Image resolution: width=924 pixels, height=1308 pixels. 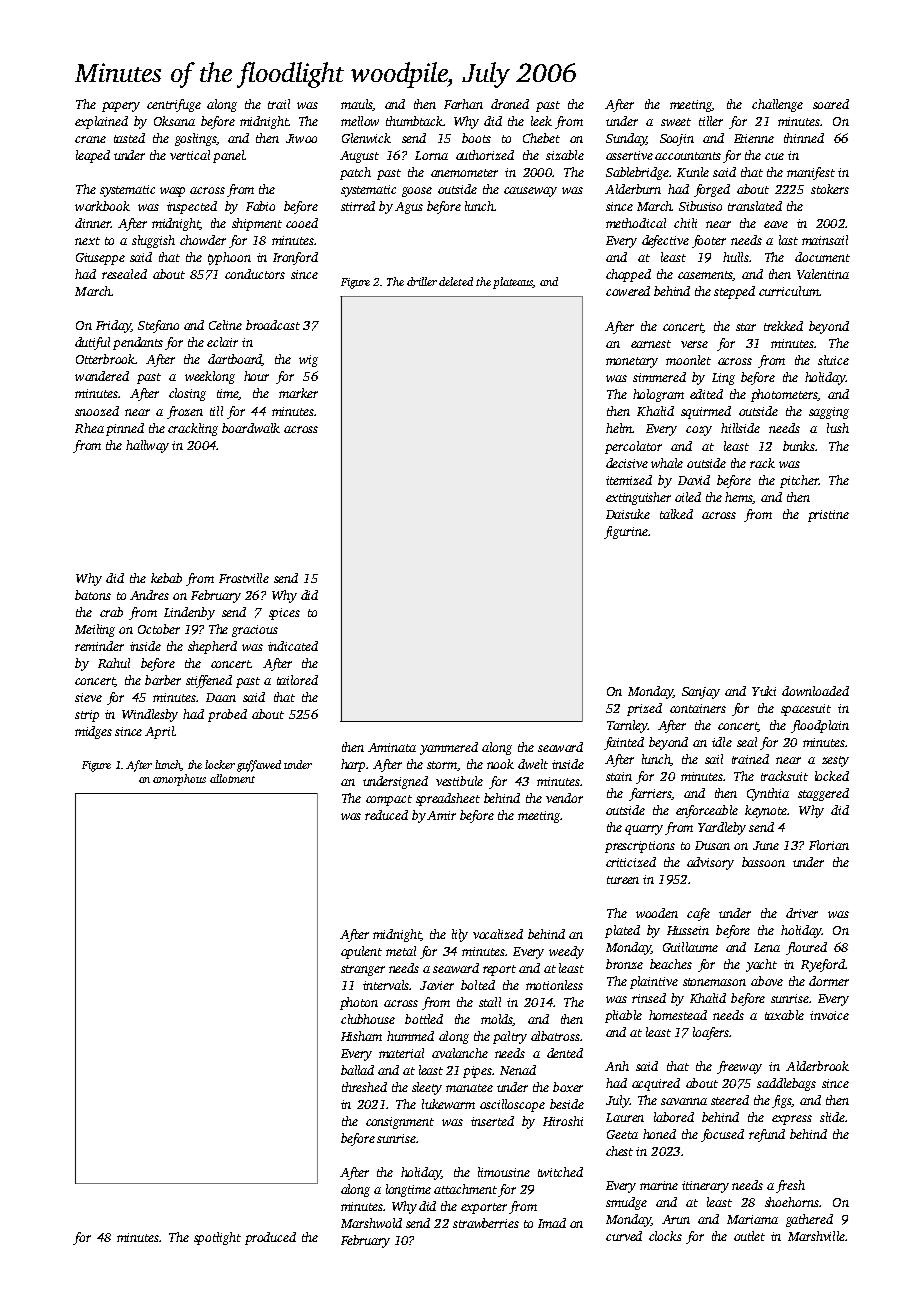 I want to click on guffawed, so click(x=259, y=766).
